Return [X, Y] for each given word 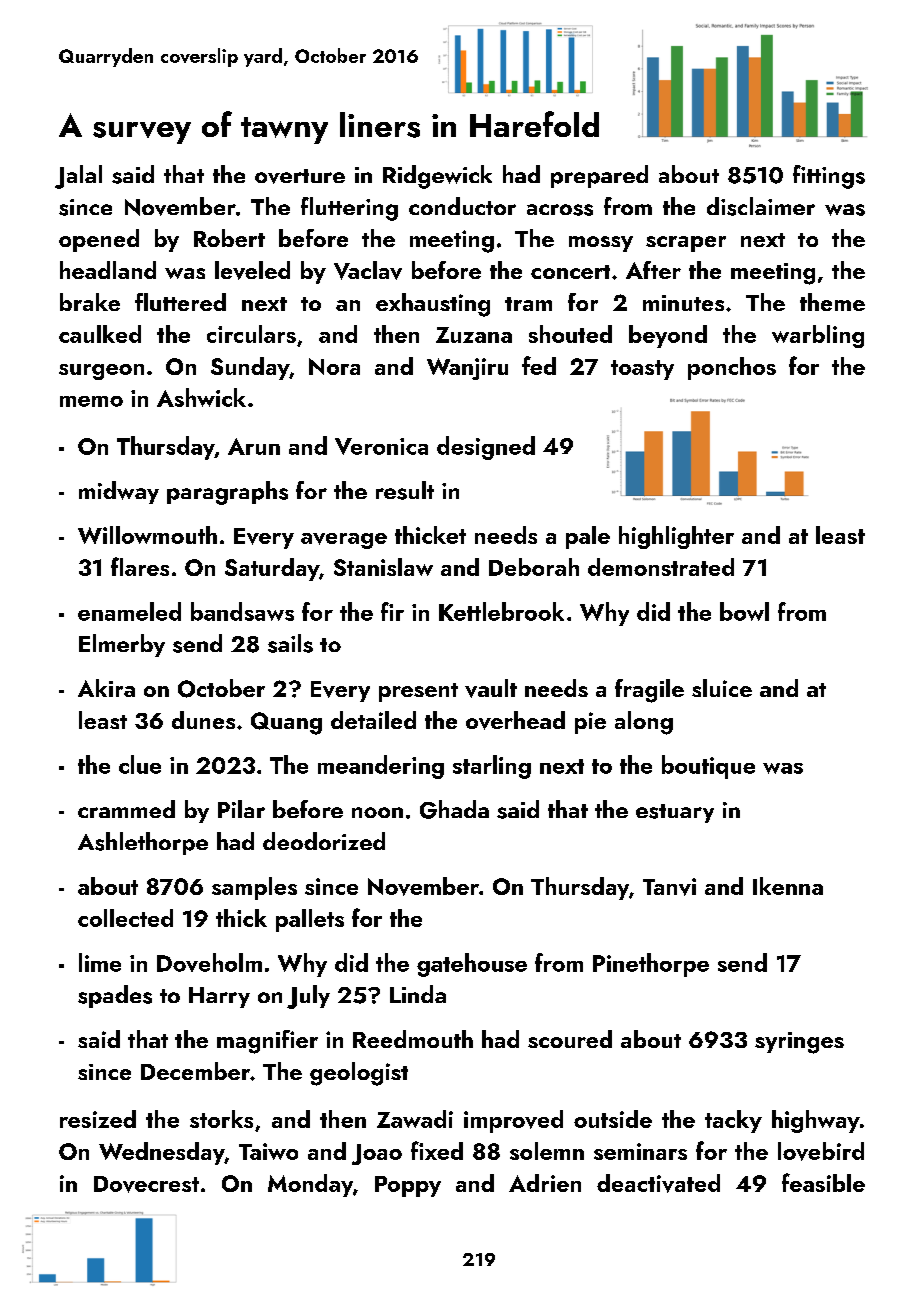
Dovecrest [146, 1184]
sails [290, 643]
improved [513, 1121]
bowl [744, 611]
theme [832, 302]
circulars [251, 334]
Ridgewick [437, 177]
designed [486, 448]
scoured [570, 1039]
